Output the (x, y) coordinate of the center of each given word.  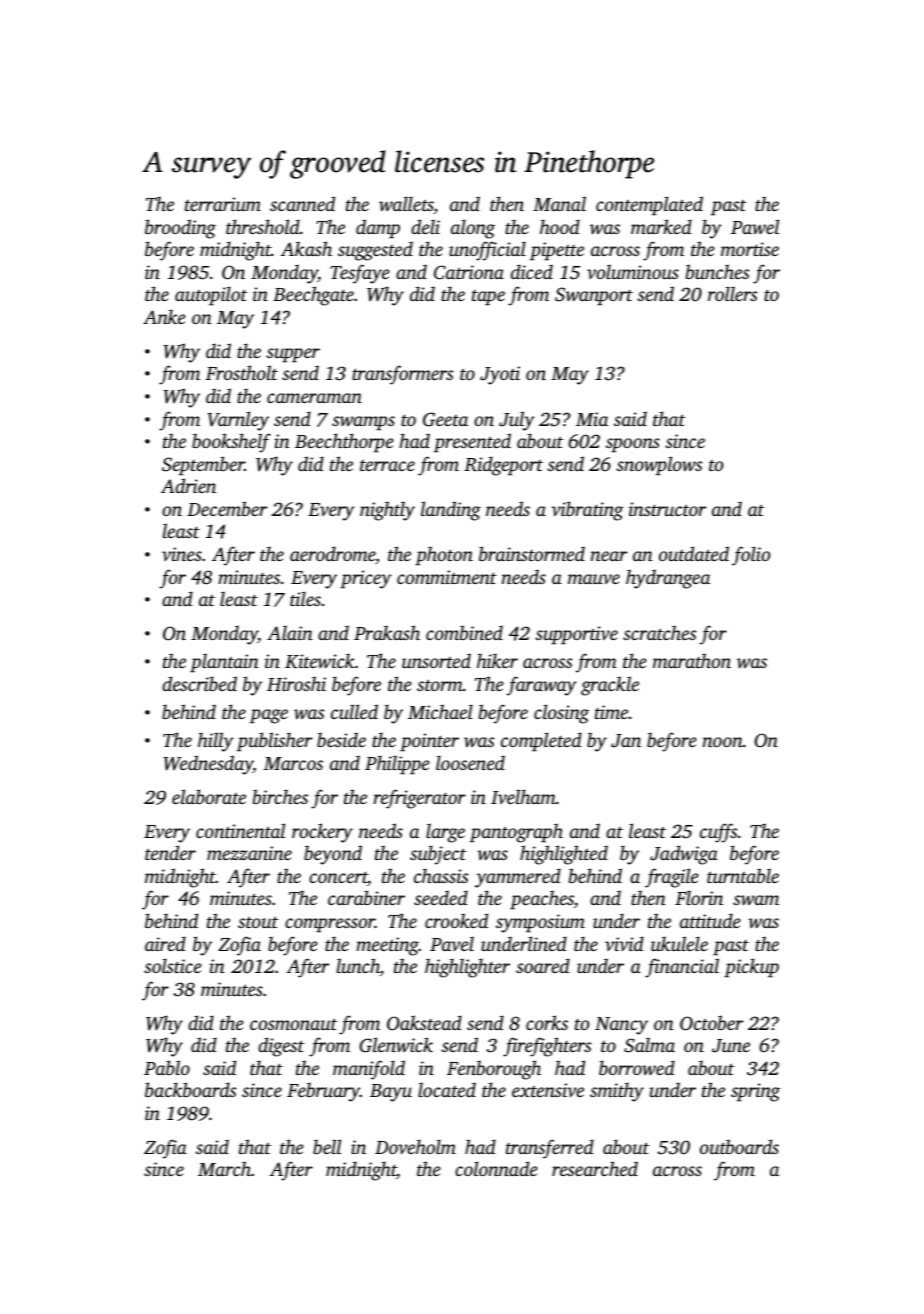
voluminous (633, 271)
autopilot (211, 296)
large (445, 833)
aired (165, 943)
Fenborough (494, 1070)
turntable (743, 875)
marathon (692, 660)
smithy (617, 1092)
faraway (541, 686)
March (224, 1168)
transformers (402, 375)
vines (182, 554)
